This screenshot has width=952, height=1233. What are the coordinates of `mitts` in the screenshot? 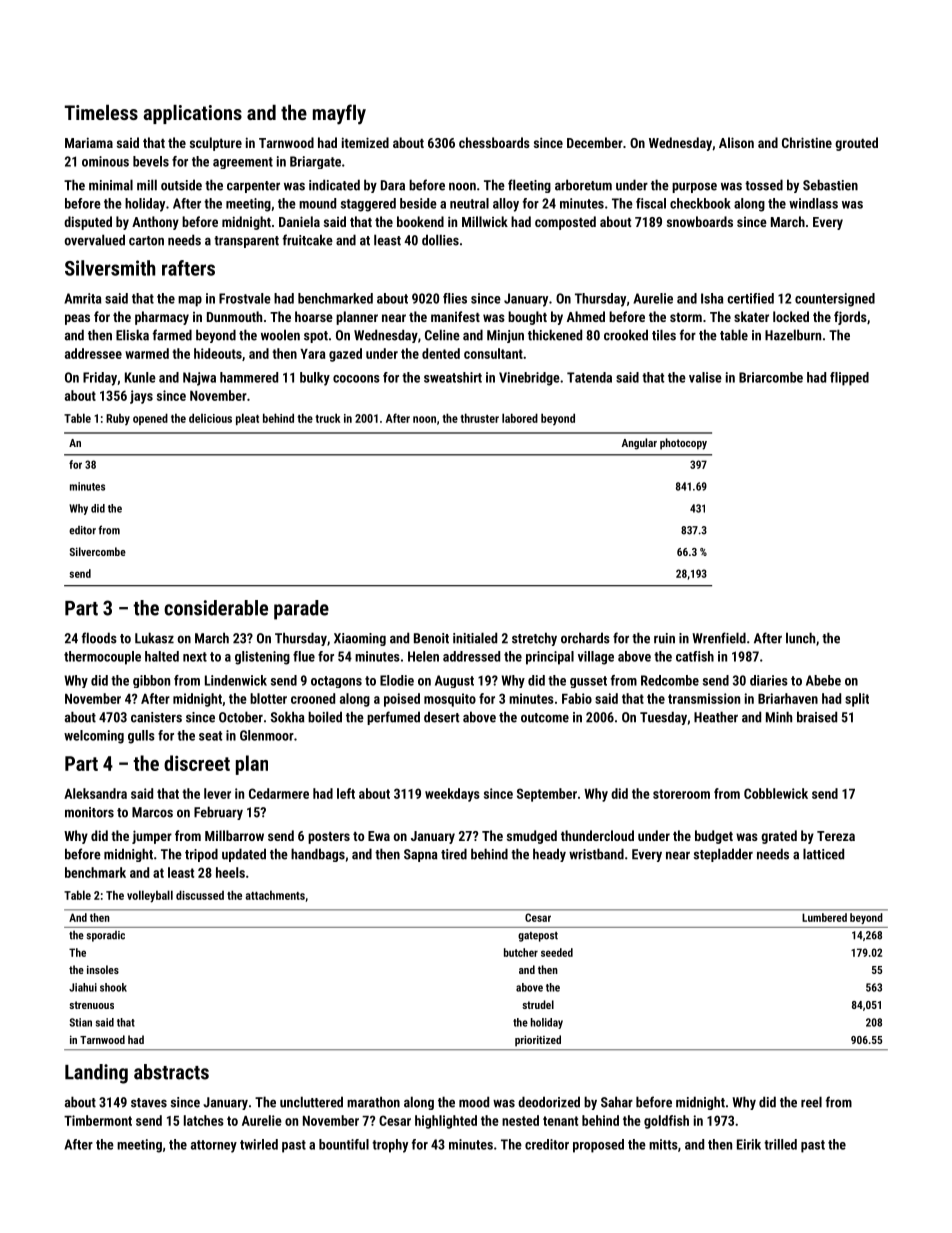 It's located at (663, 1144).
